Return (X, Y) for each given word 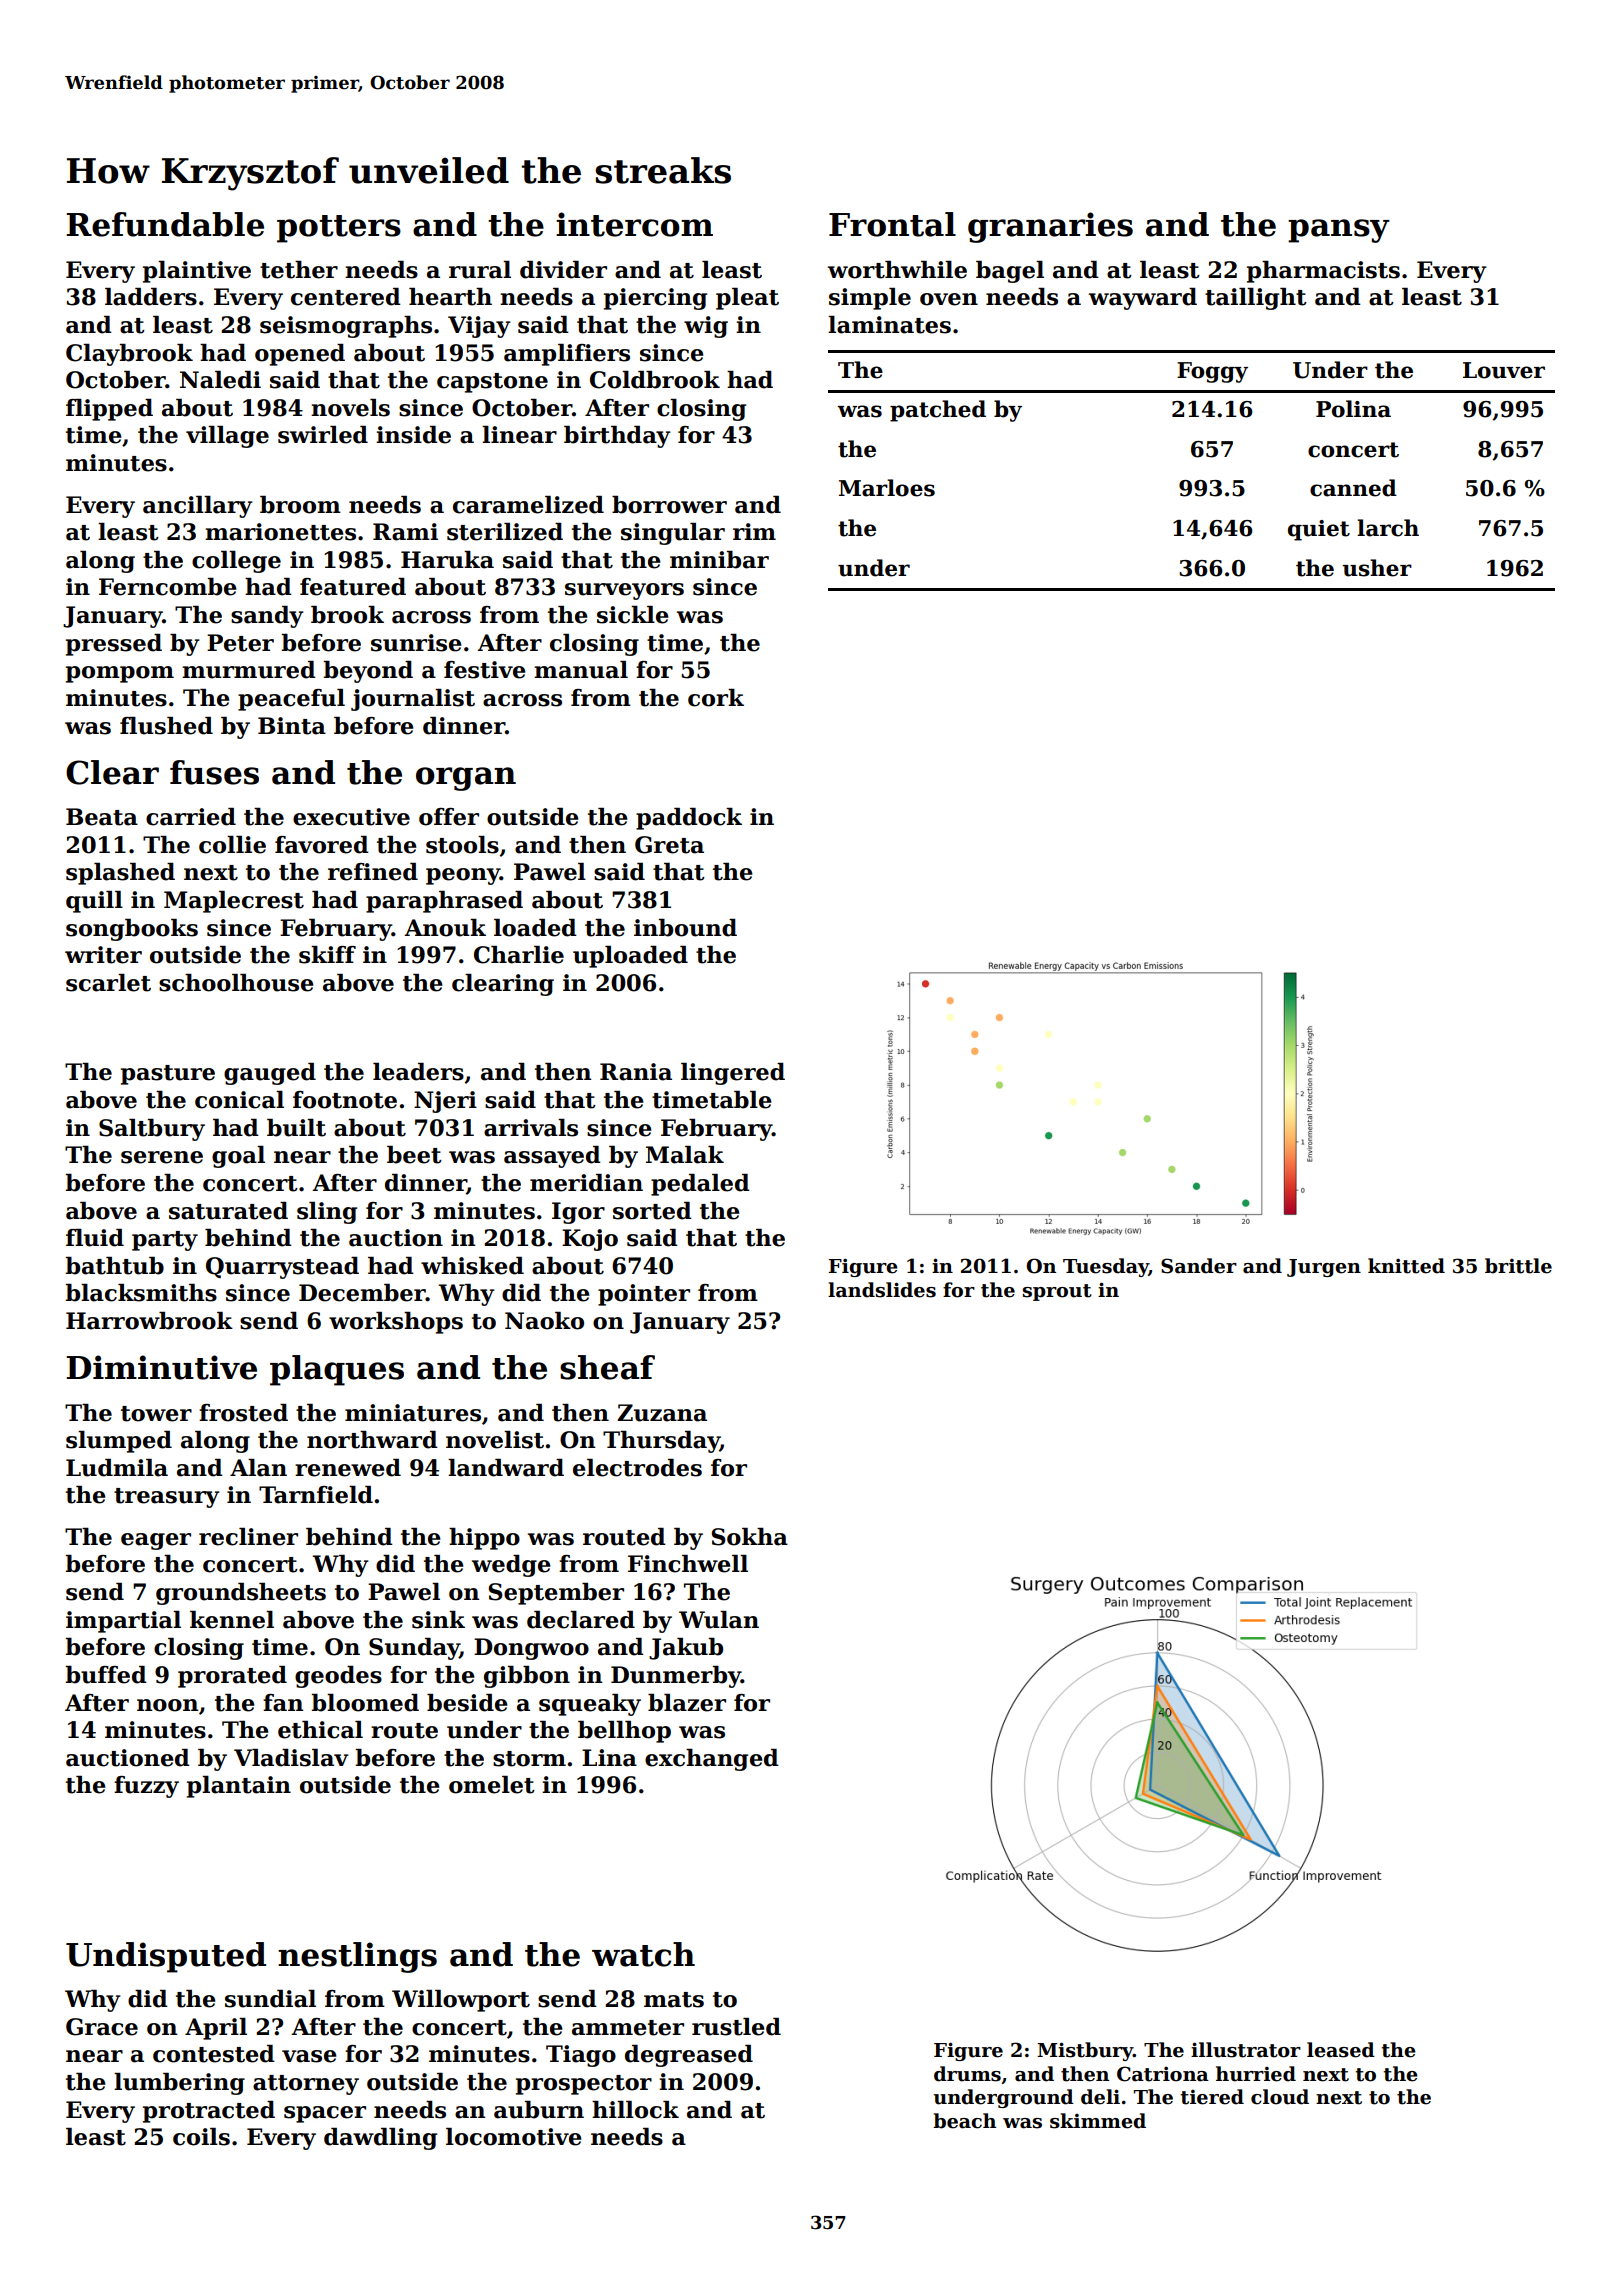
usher (1377, 568)
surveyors (624, 591)
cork (716, 698)
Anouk (445, 928)
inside (413, 435)
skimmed (1098, 2121)
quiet (1319, 530)
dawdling (380, 2139)
